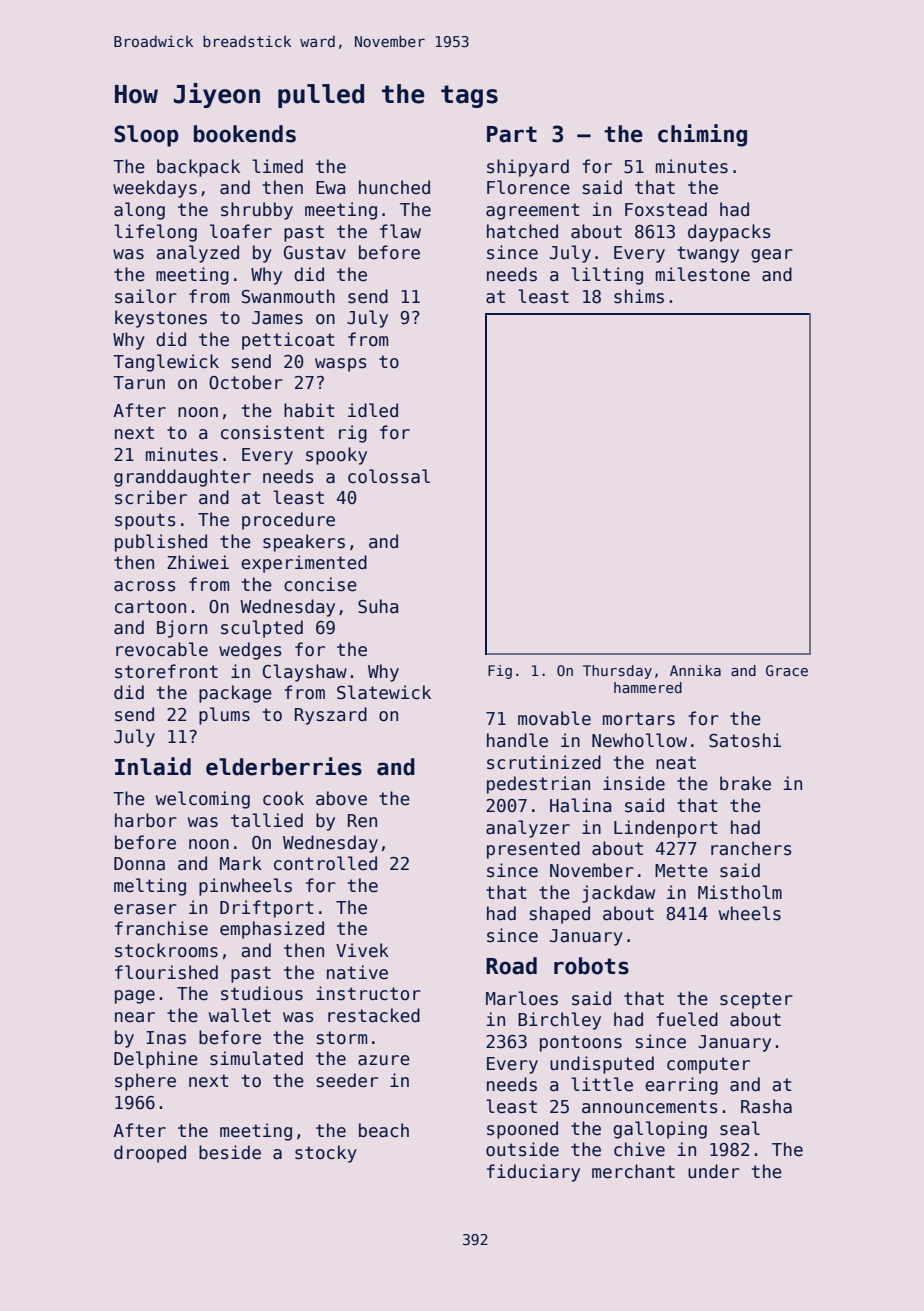 The width and height of the screenshot is (924, 1311). Describe the element at coordinates (639, 296) in the screenshot. I see `shims` at that location.
